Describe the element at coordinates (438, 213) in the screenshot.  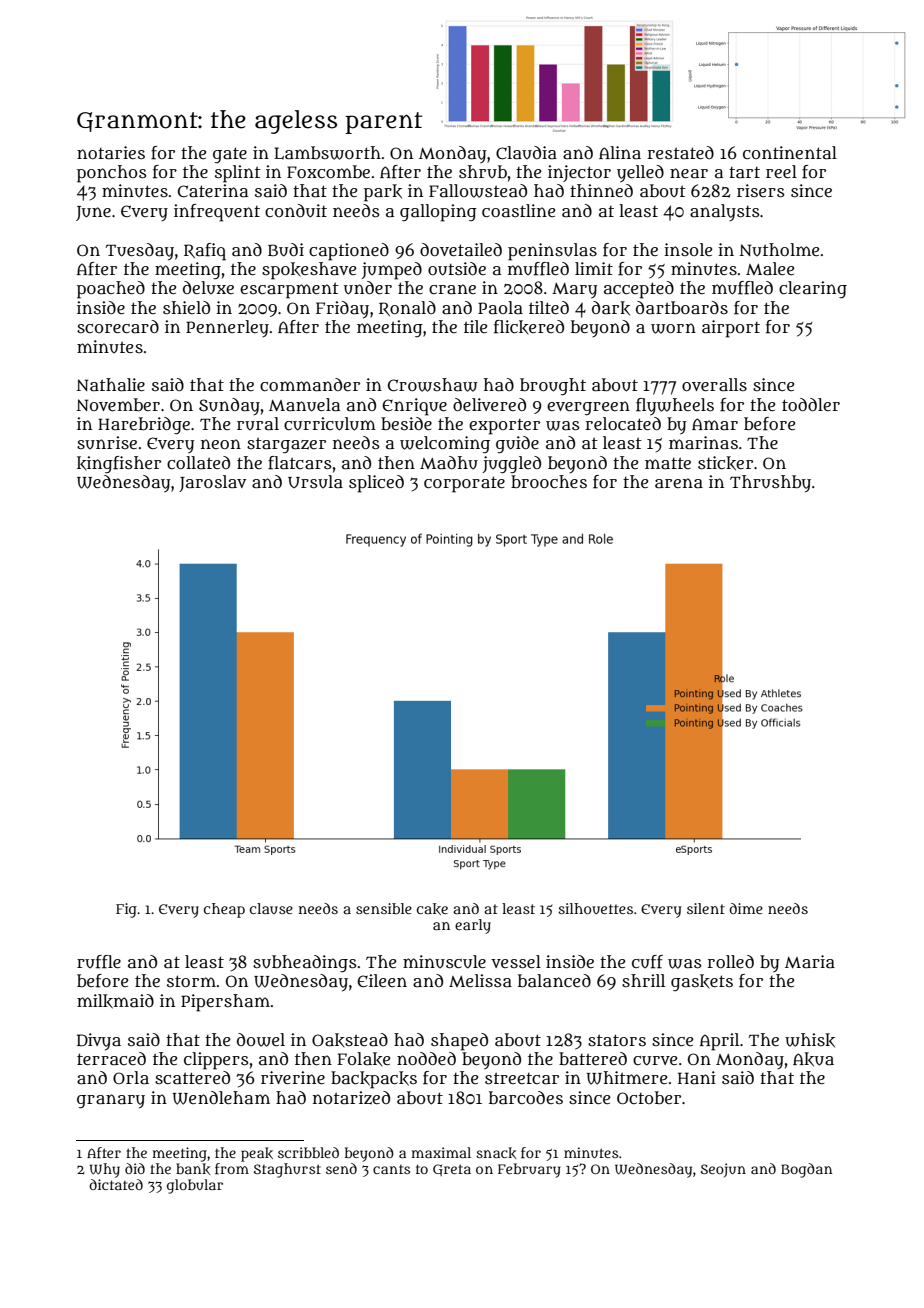
I see `galloping` at that location.
